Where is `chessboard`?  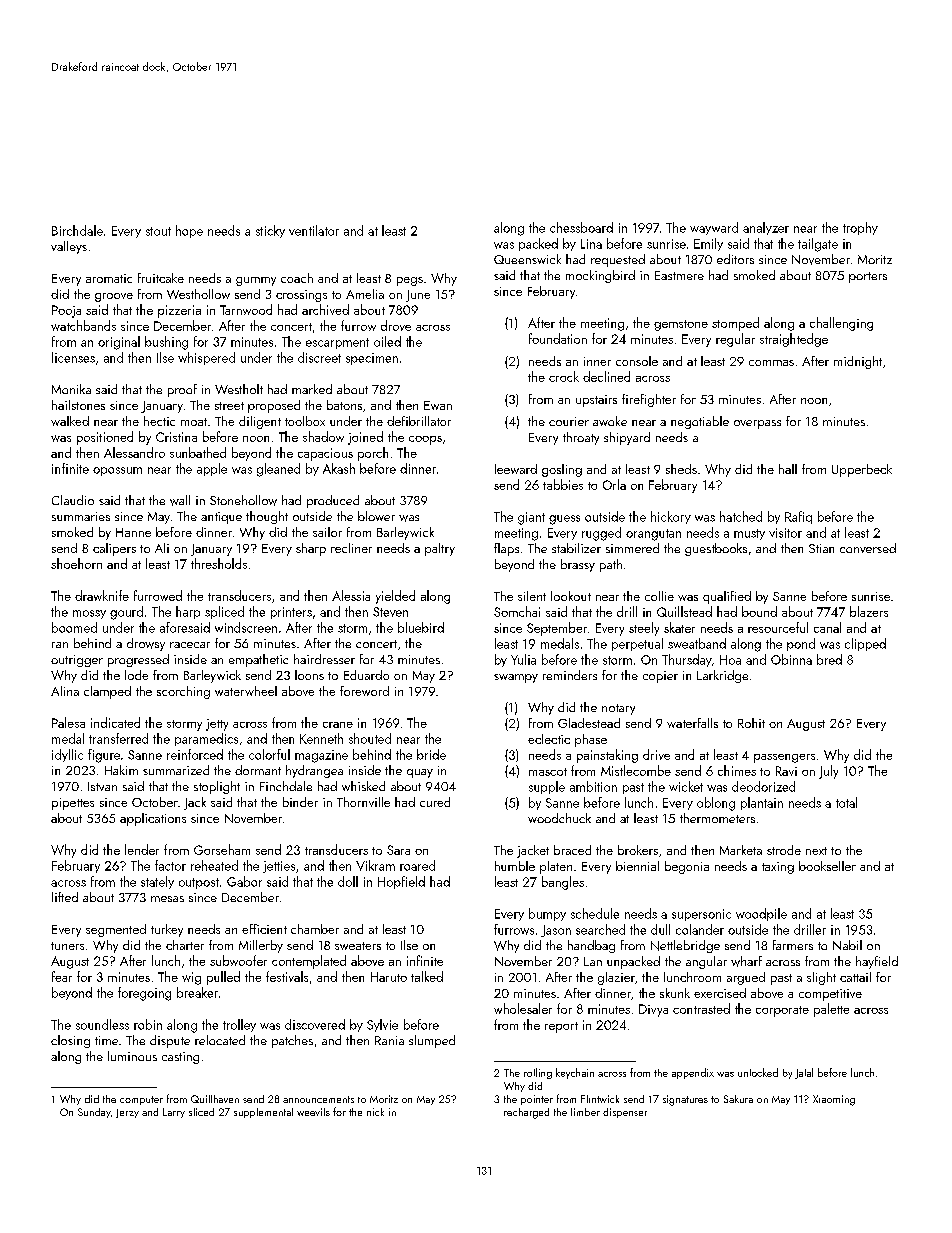 chessboard is located at coordinates (581, 227).
